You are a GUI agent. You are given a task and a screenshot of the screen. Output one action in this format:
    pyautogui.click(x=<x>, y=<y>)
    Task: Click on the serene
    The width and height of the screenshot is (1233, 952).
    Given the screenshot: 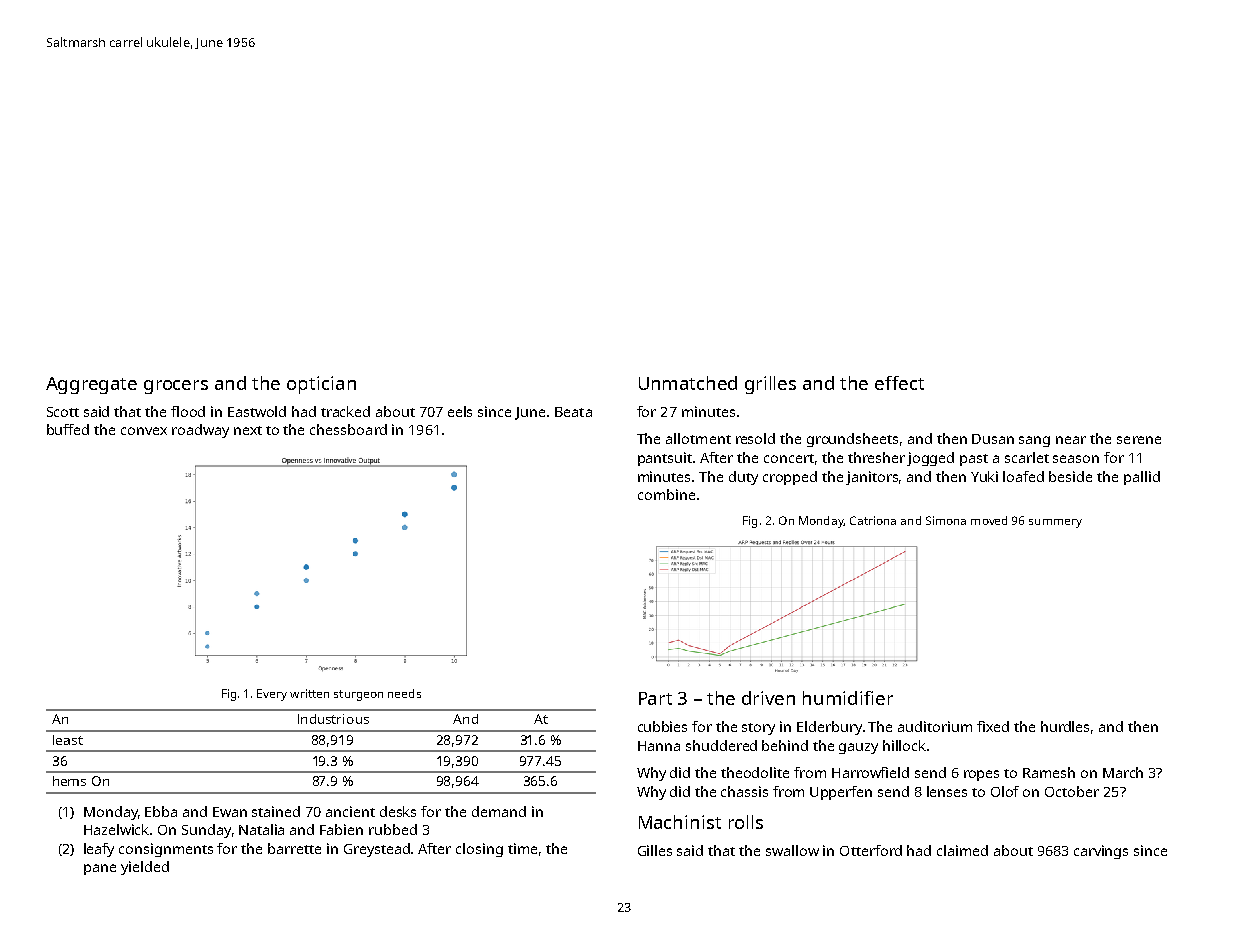 What is the action you would take?
    pyautogui.click(x=1139, y=440)
